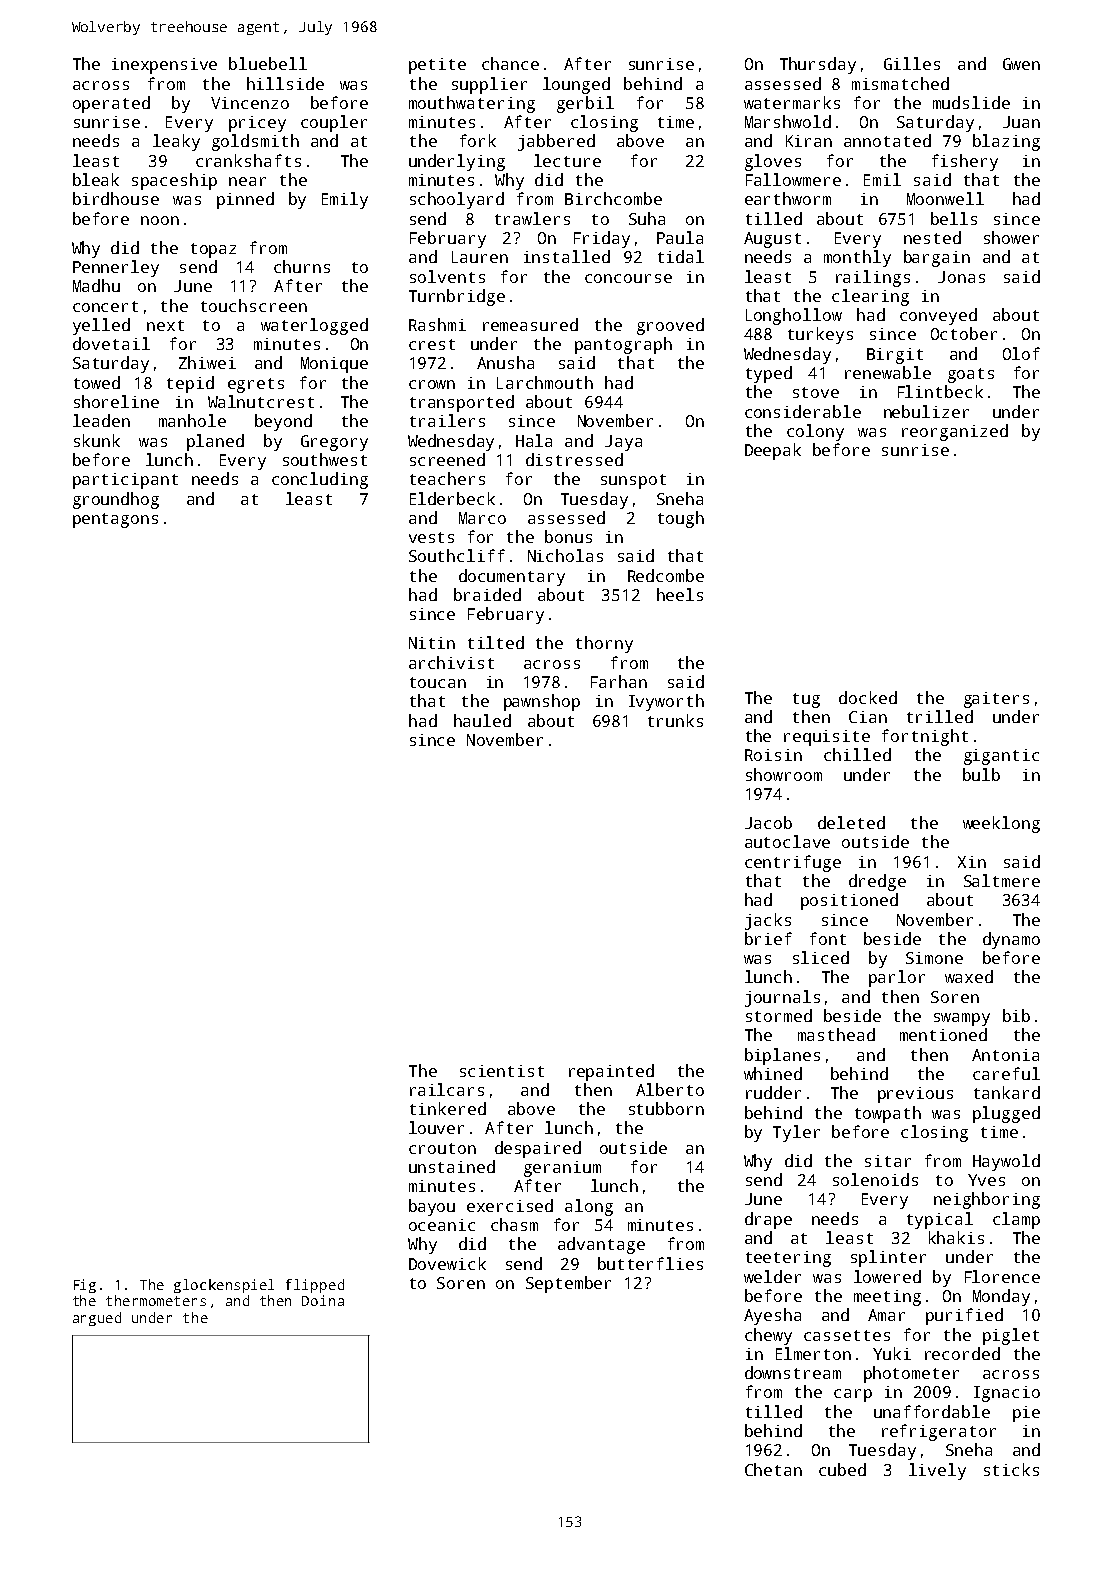 The image size is (1113, 1574). What do you see at coordinates (815, 432) in the screenshot?
I see `colony` at bounding box center [815, 432].
